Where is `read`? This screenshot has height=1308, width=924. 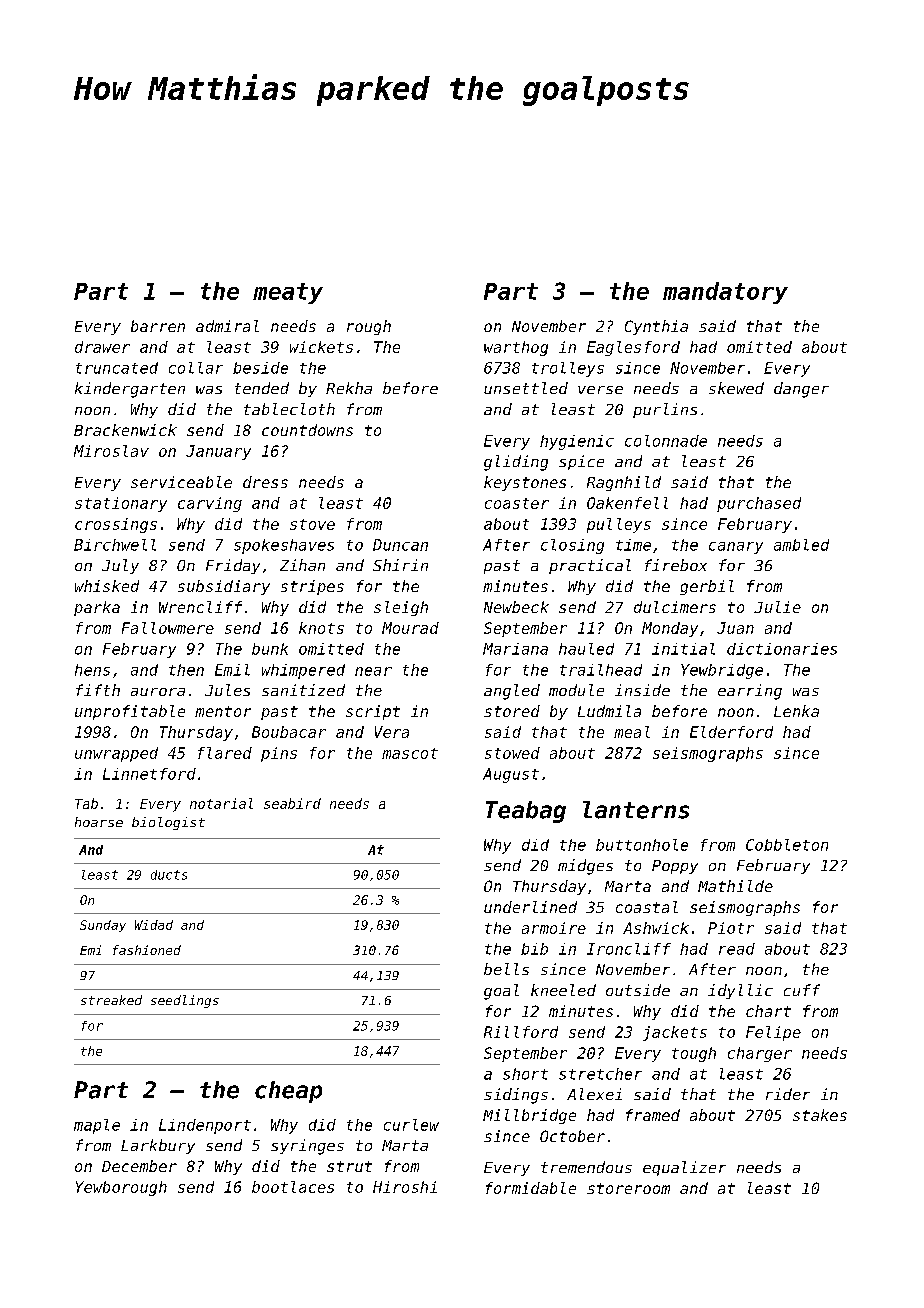 read is located at coordinates (737, 949).
